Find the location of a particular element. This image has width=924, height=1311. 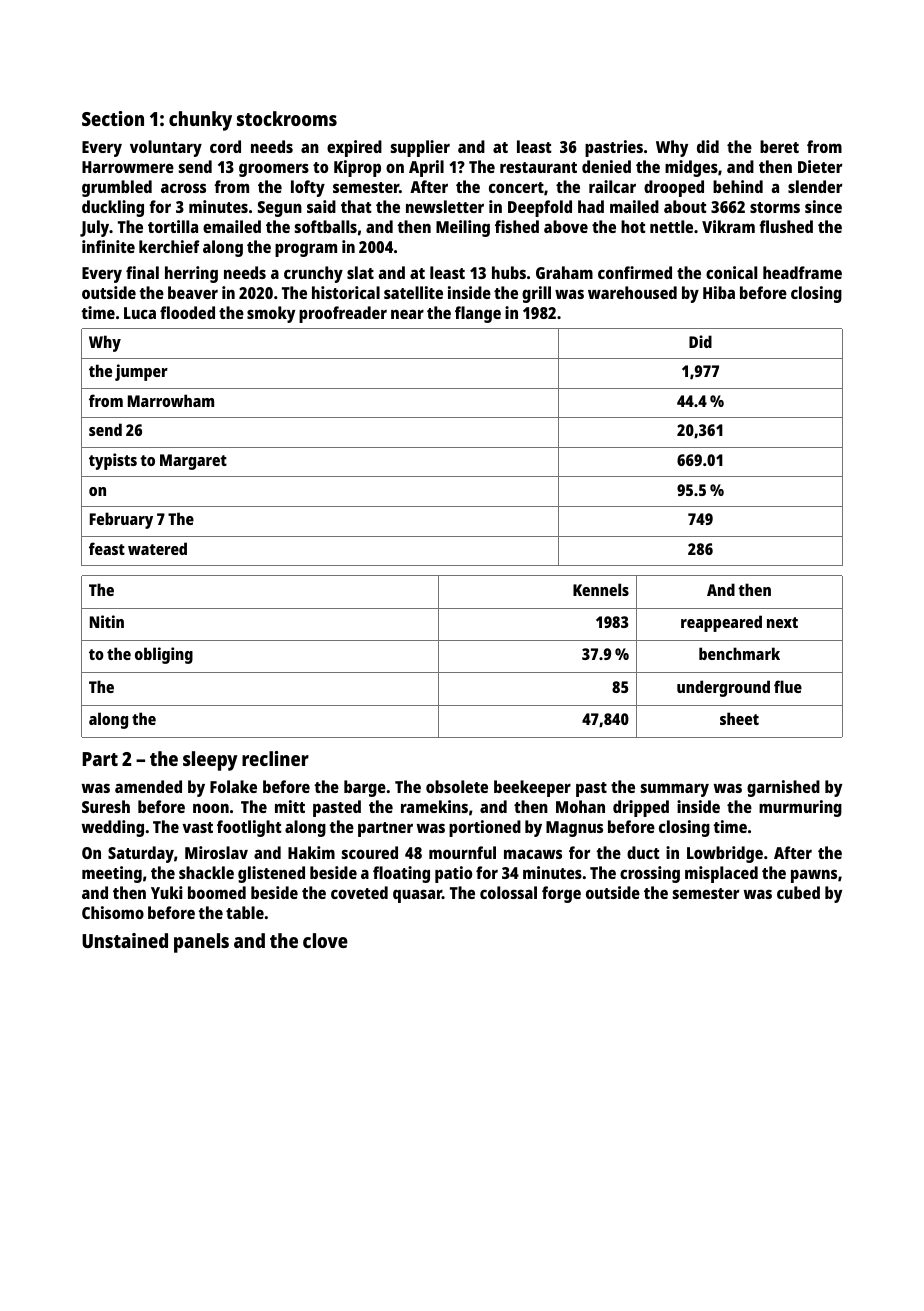

flange is located at coordinates (478, 314).
